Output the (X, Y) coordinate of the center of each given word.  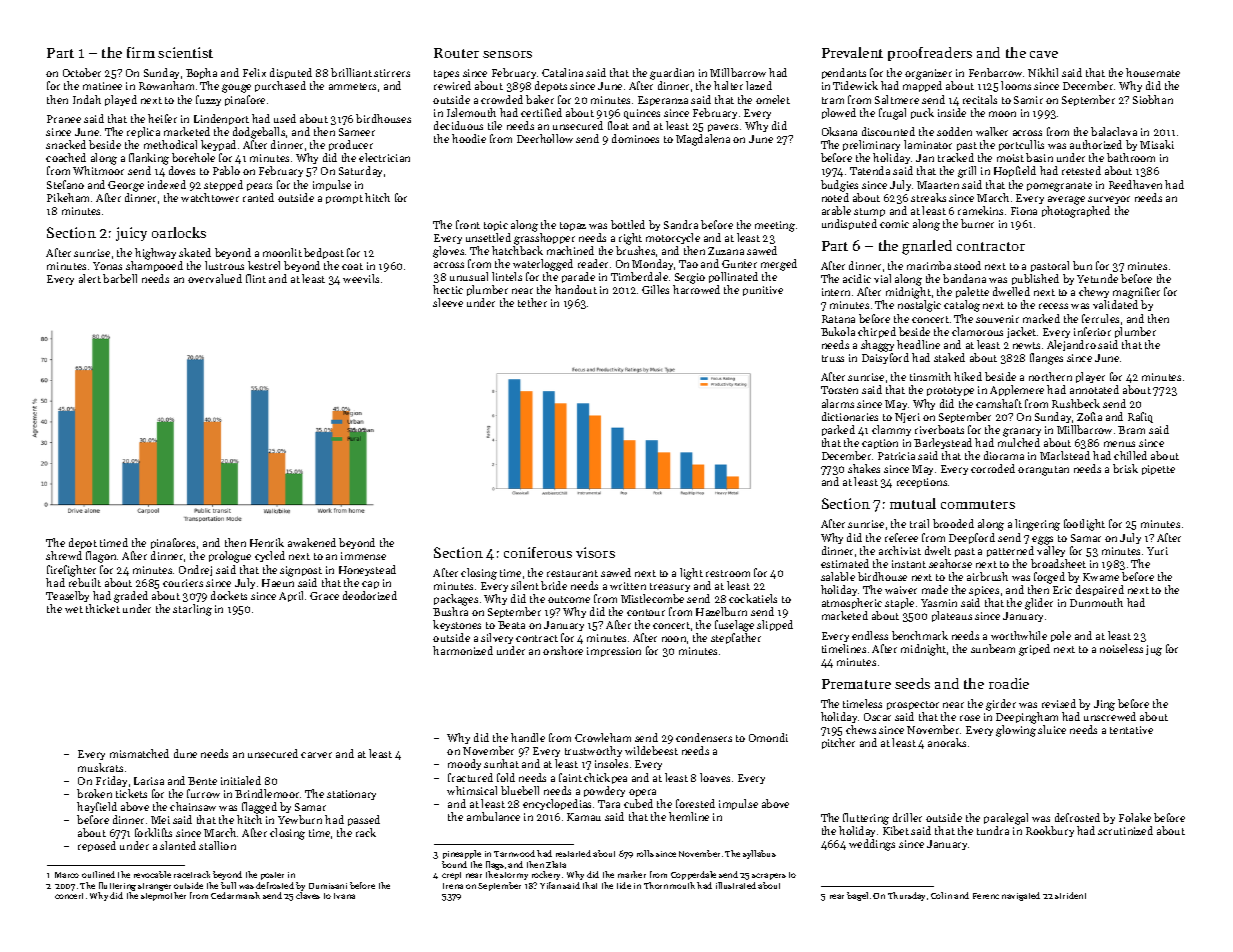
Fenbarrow (995, 72)
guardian (672, 74)
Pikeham (68, 197)
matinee (102, 86)
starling (192, 610)
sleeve (448, 302)
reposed (97, 846)
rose (970, 718)
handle (528, 737)
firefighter (71, 571)
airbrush (987, 576)
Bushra (450, 611)
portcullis (1021, 145)
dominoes (635, 138)
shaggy (877, 346)
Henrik (267, 542)
